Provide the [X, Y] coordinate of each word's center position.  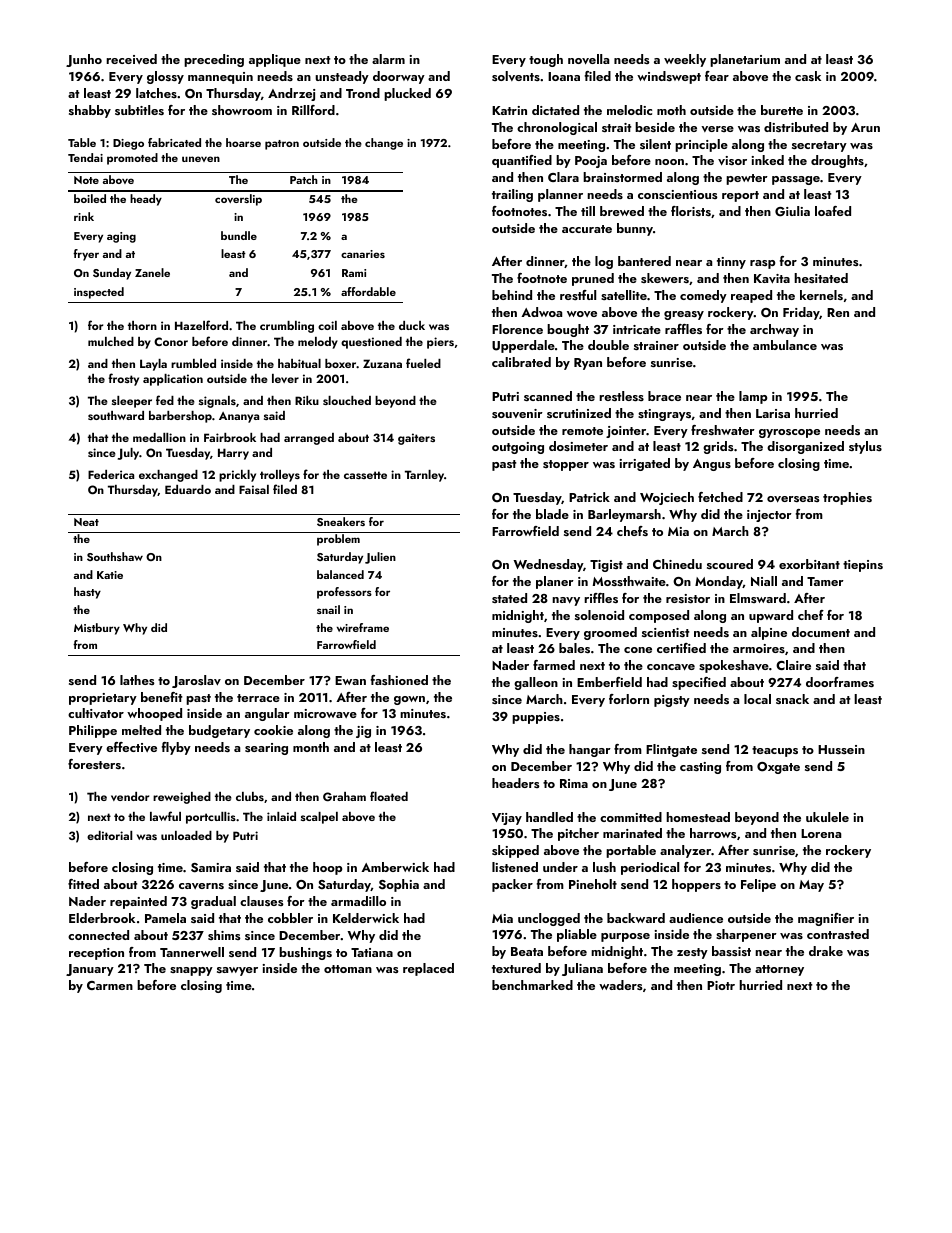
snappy [191, 971]
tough [546, 60]
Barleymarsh [624, 515]
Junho [84, 60]
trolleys [280, 476]
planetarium [745, 60]
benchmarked [532, 985]
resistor [688, 598]
